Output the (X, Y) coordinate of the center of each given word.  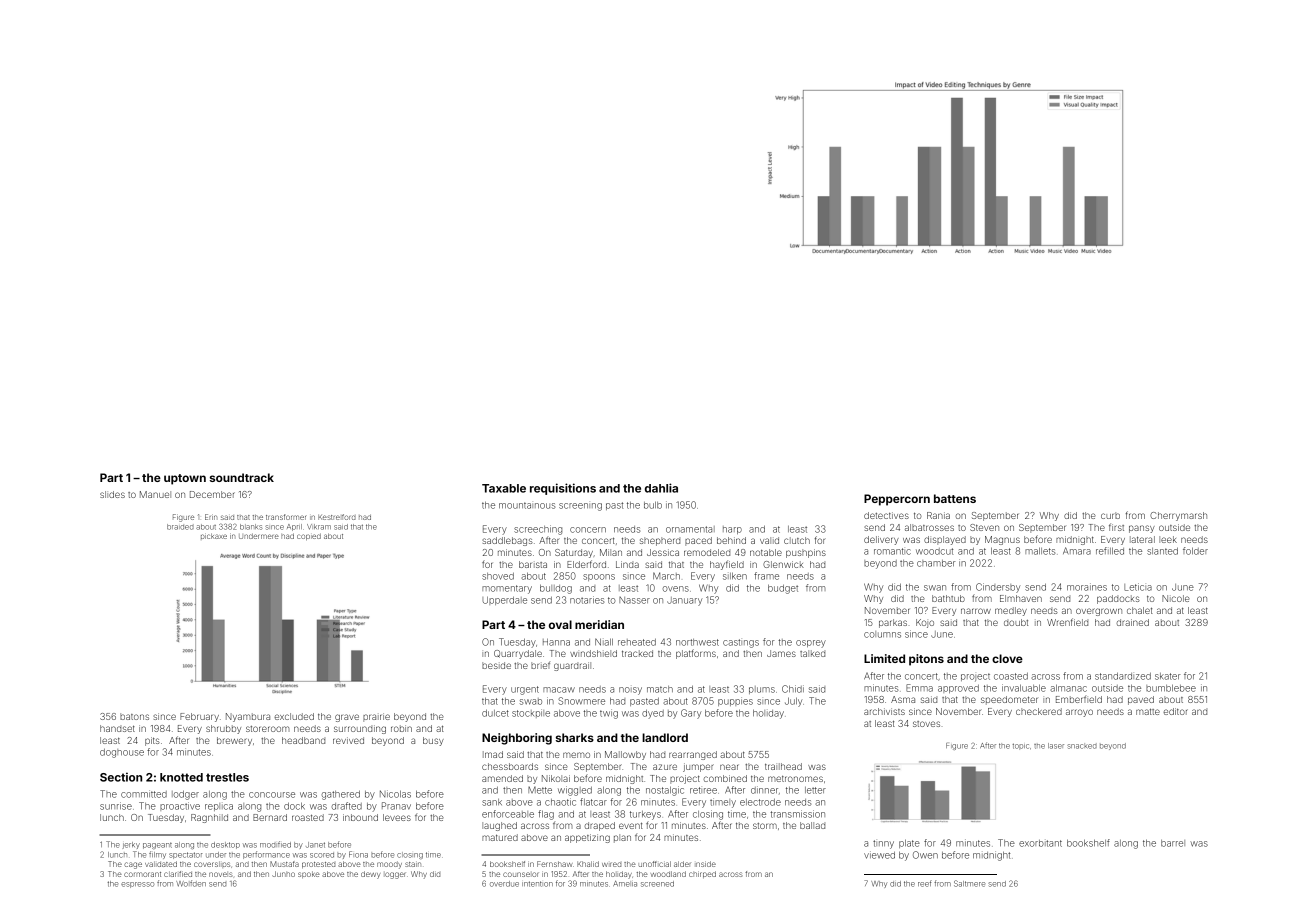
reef (925, 883)
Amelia (625, 884)
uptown (185, 479)
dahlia (661, 488)
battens (955, 498)
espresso (137, 885)
